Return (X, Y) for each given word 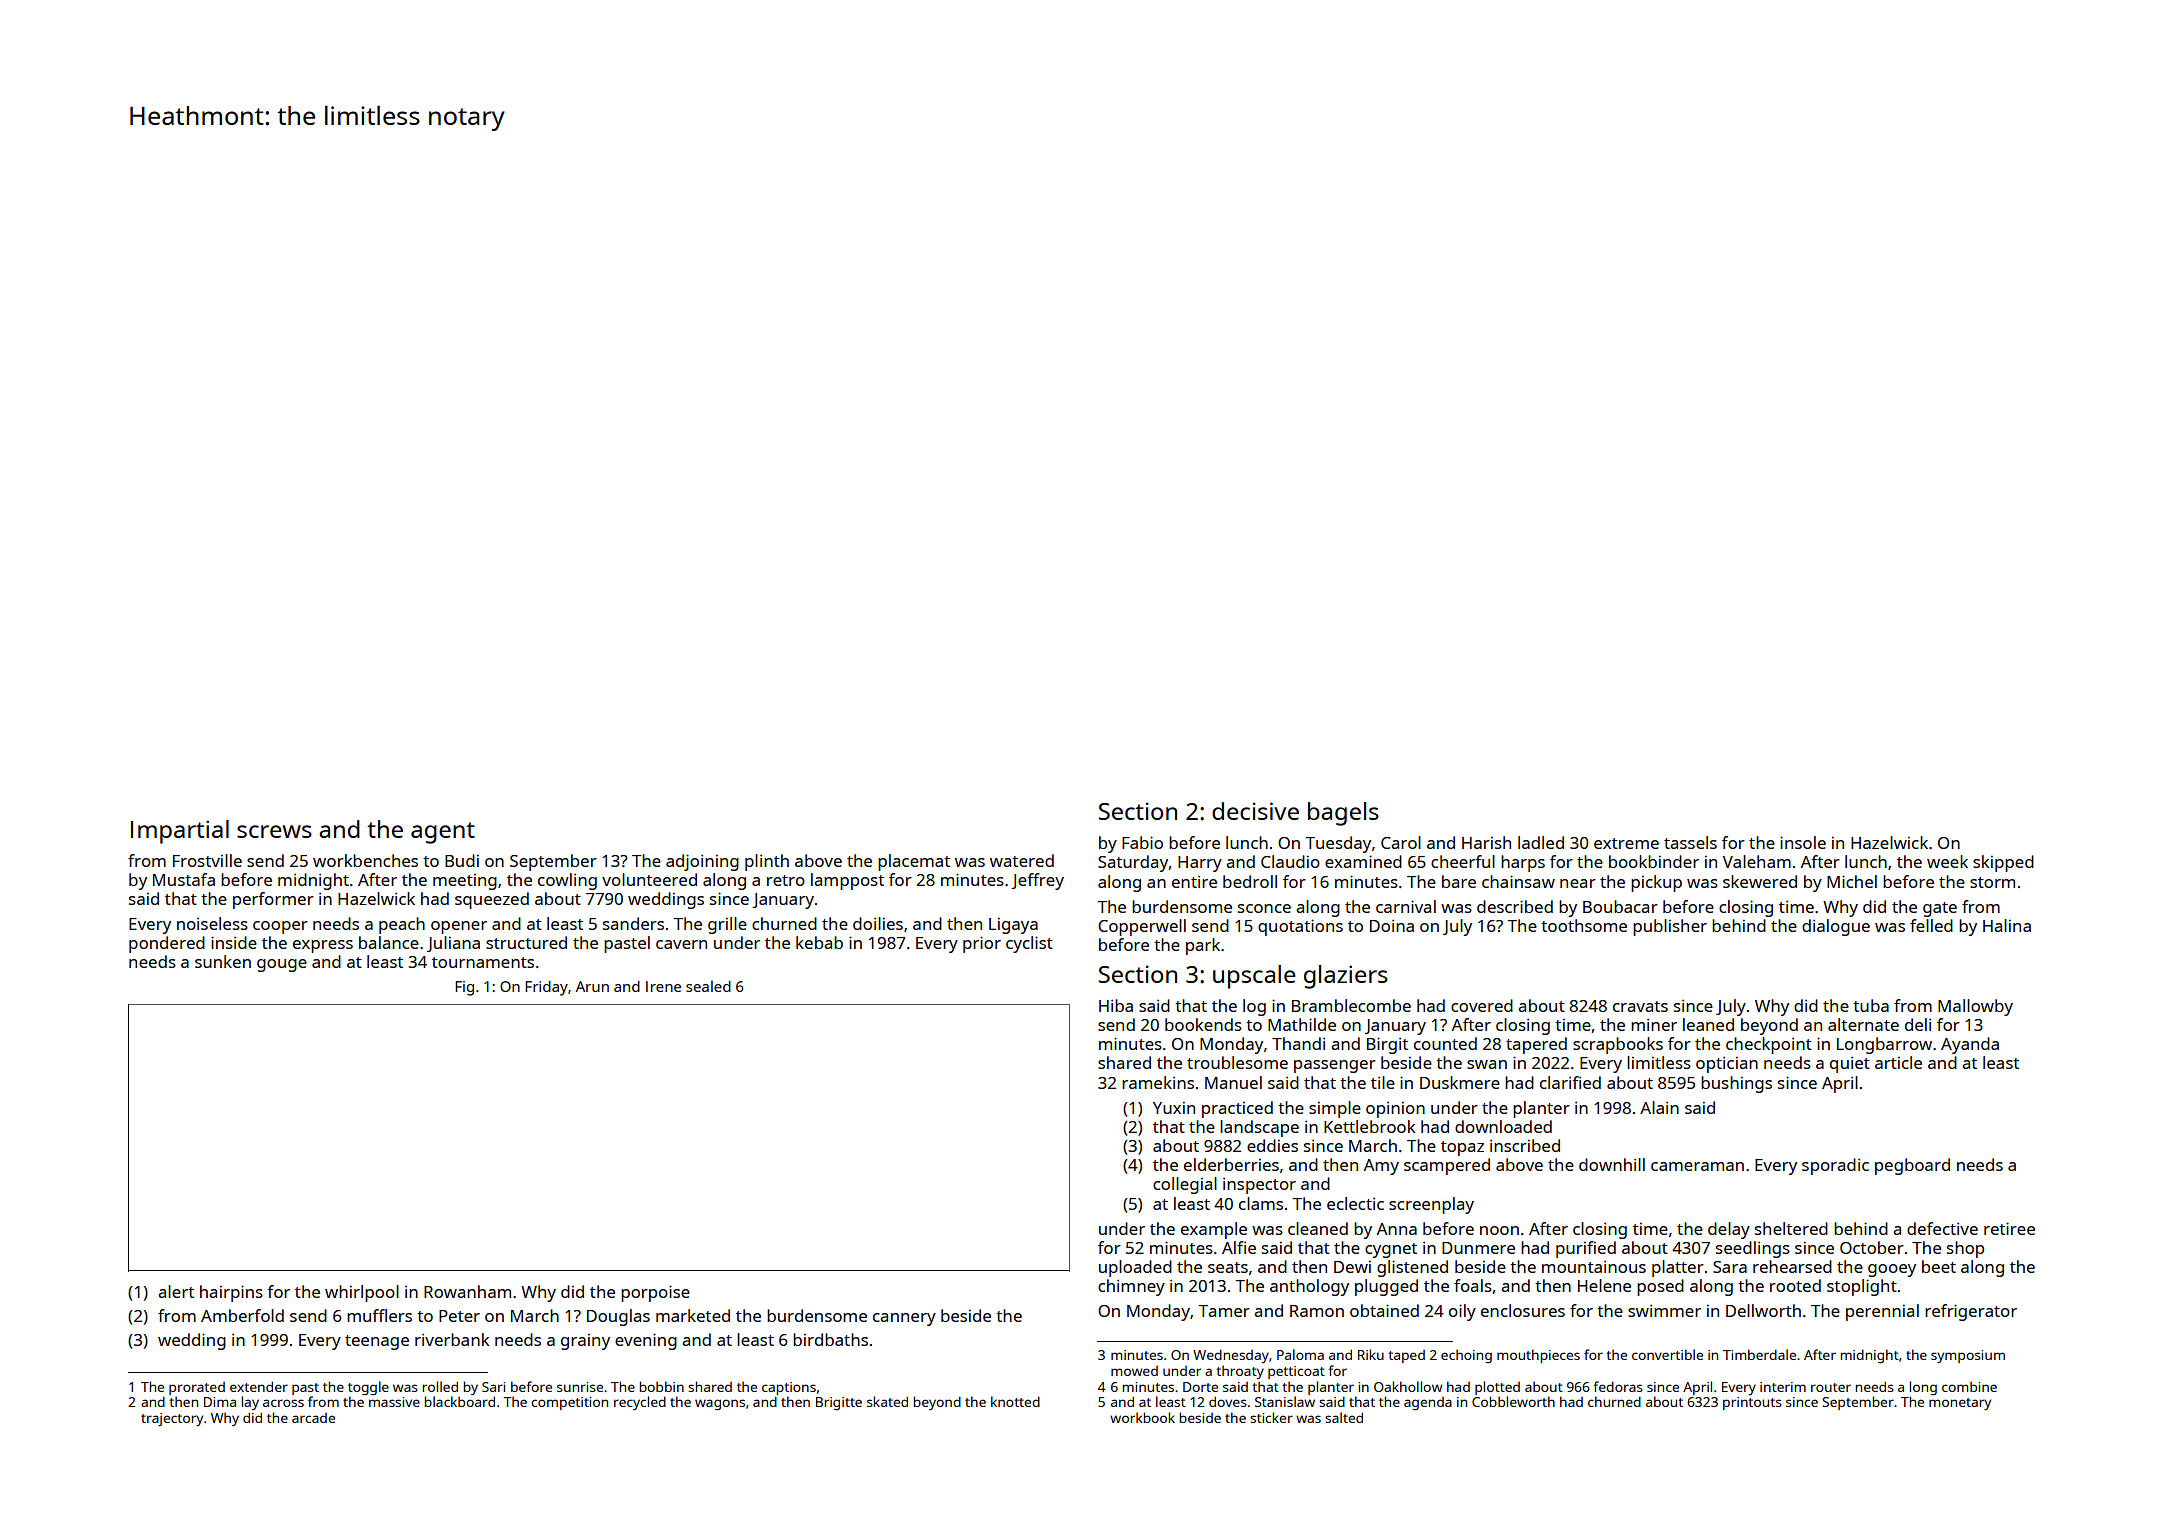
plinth (767, 862)
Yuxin (1174, 1107)
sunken (223, 961)
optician (1727, 1064)
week (1947, 861)
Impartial (180, 832)
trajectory (172, 1419)
